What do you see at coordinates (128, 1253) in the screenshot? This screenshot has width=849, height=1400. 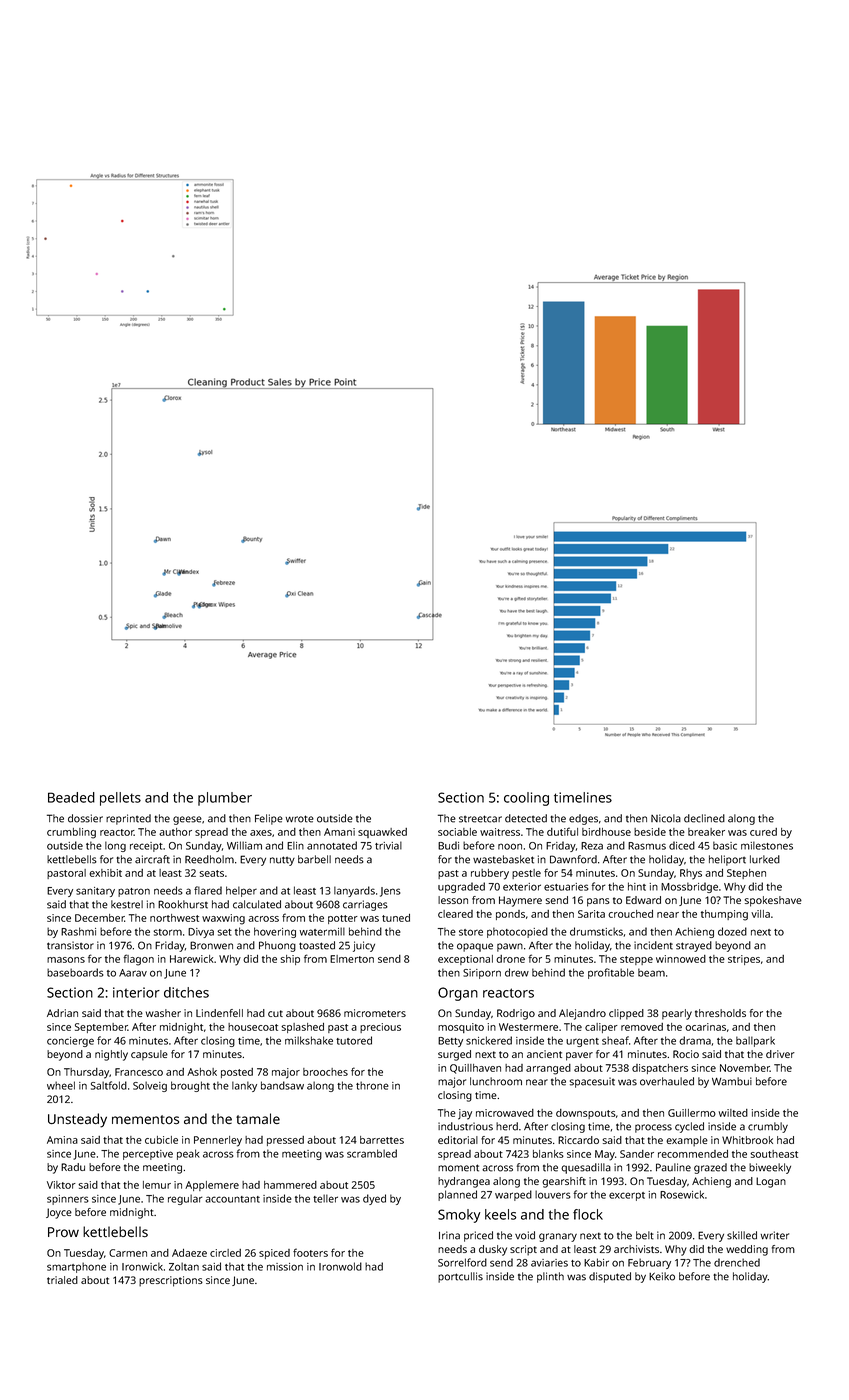 I see `Carmen` at bounding box center [128, 1253].
